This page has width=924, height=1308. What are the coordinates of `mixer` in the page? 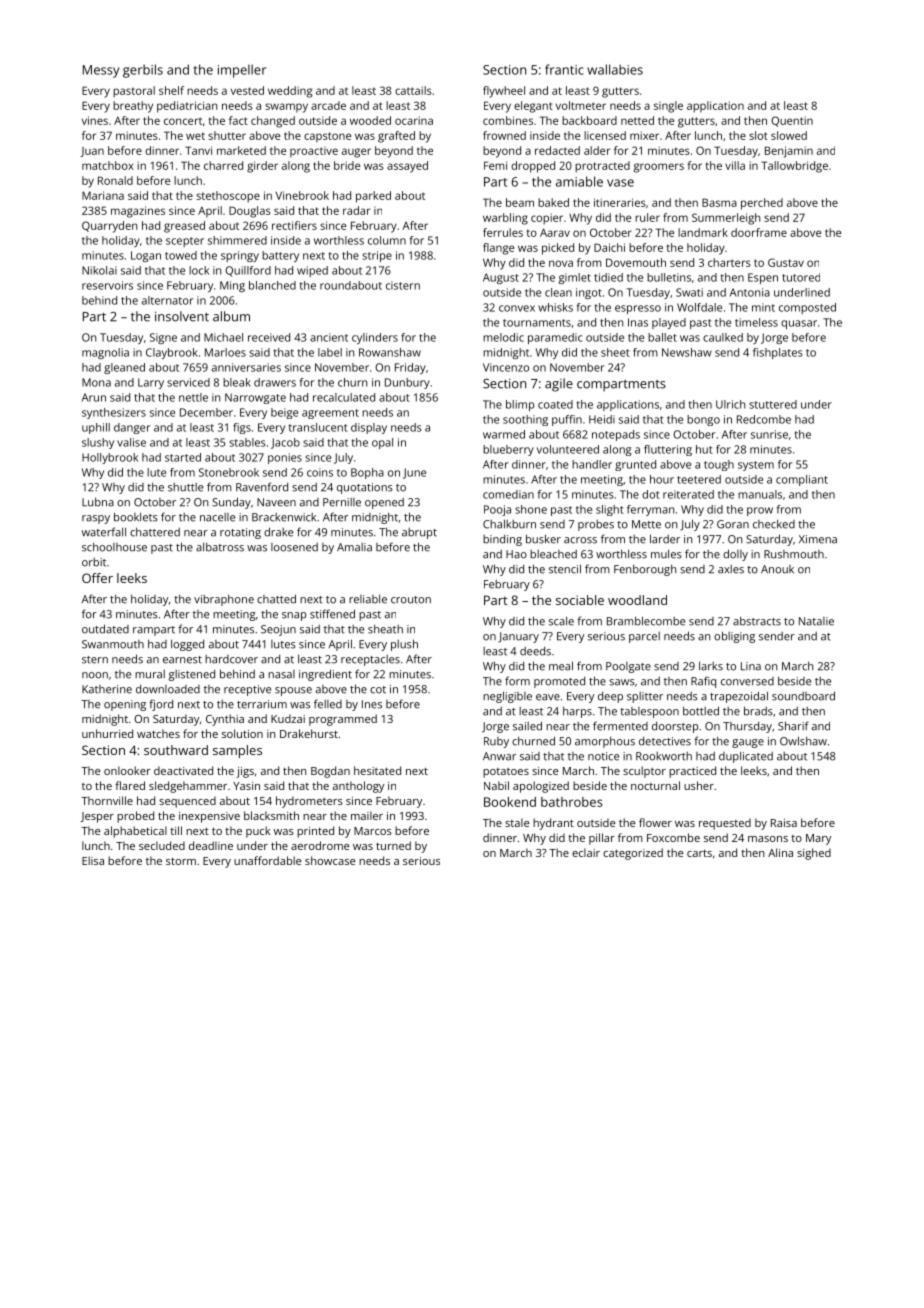 It's located at (644, 135).
